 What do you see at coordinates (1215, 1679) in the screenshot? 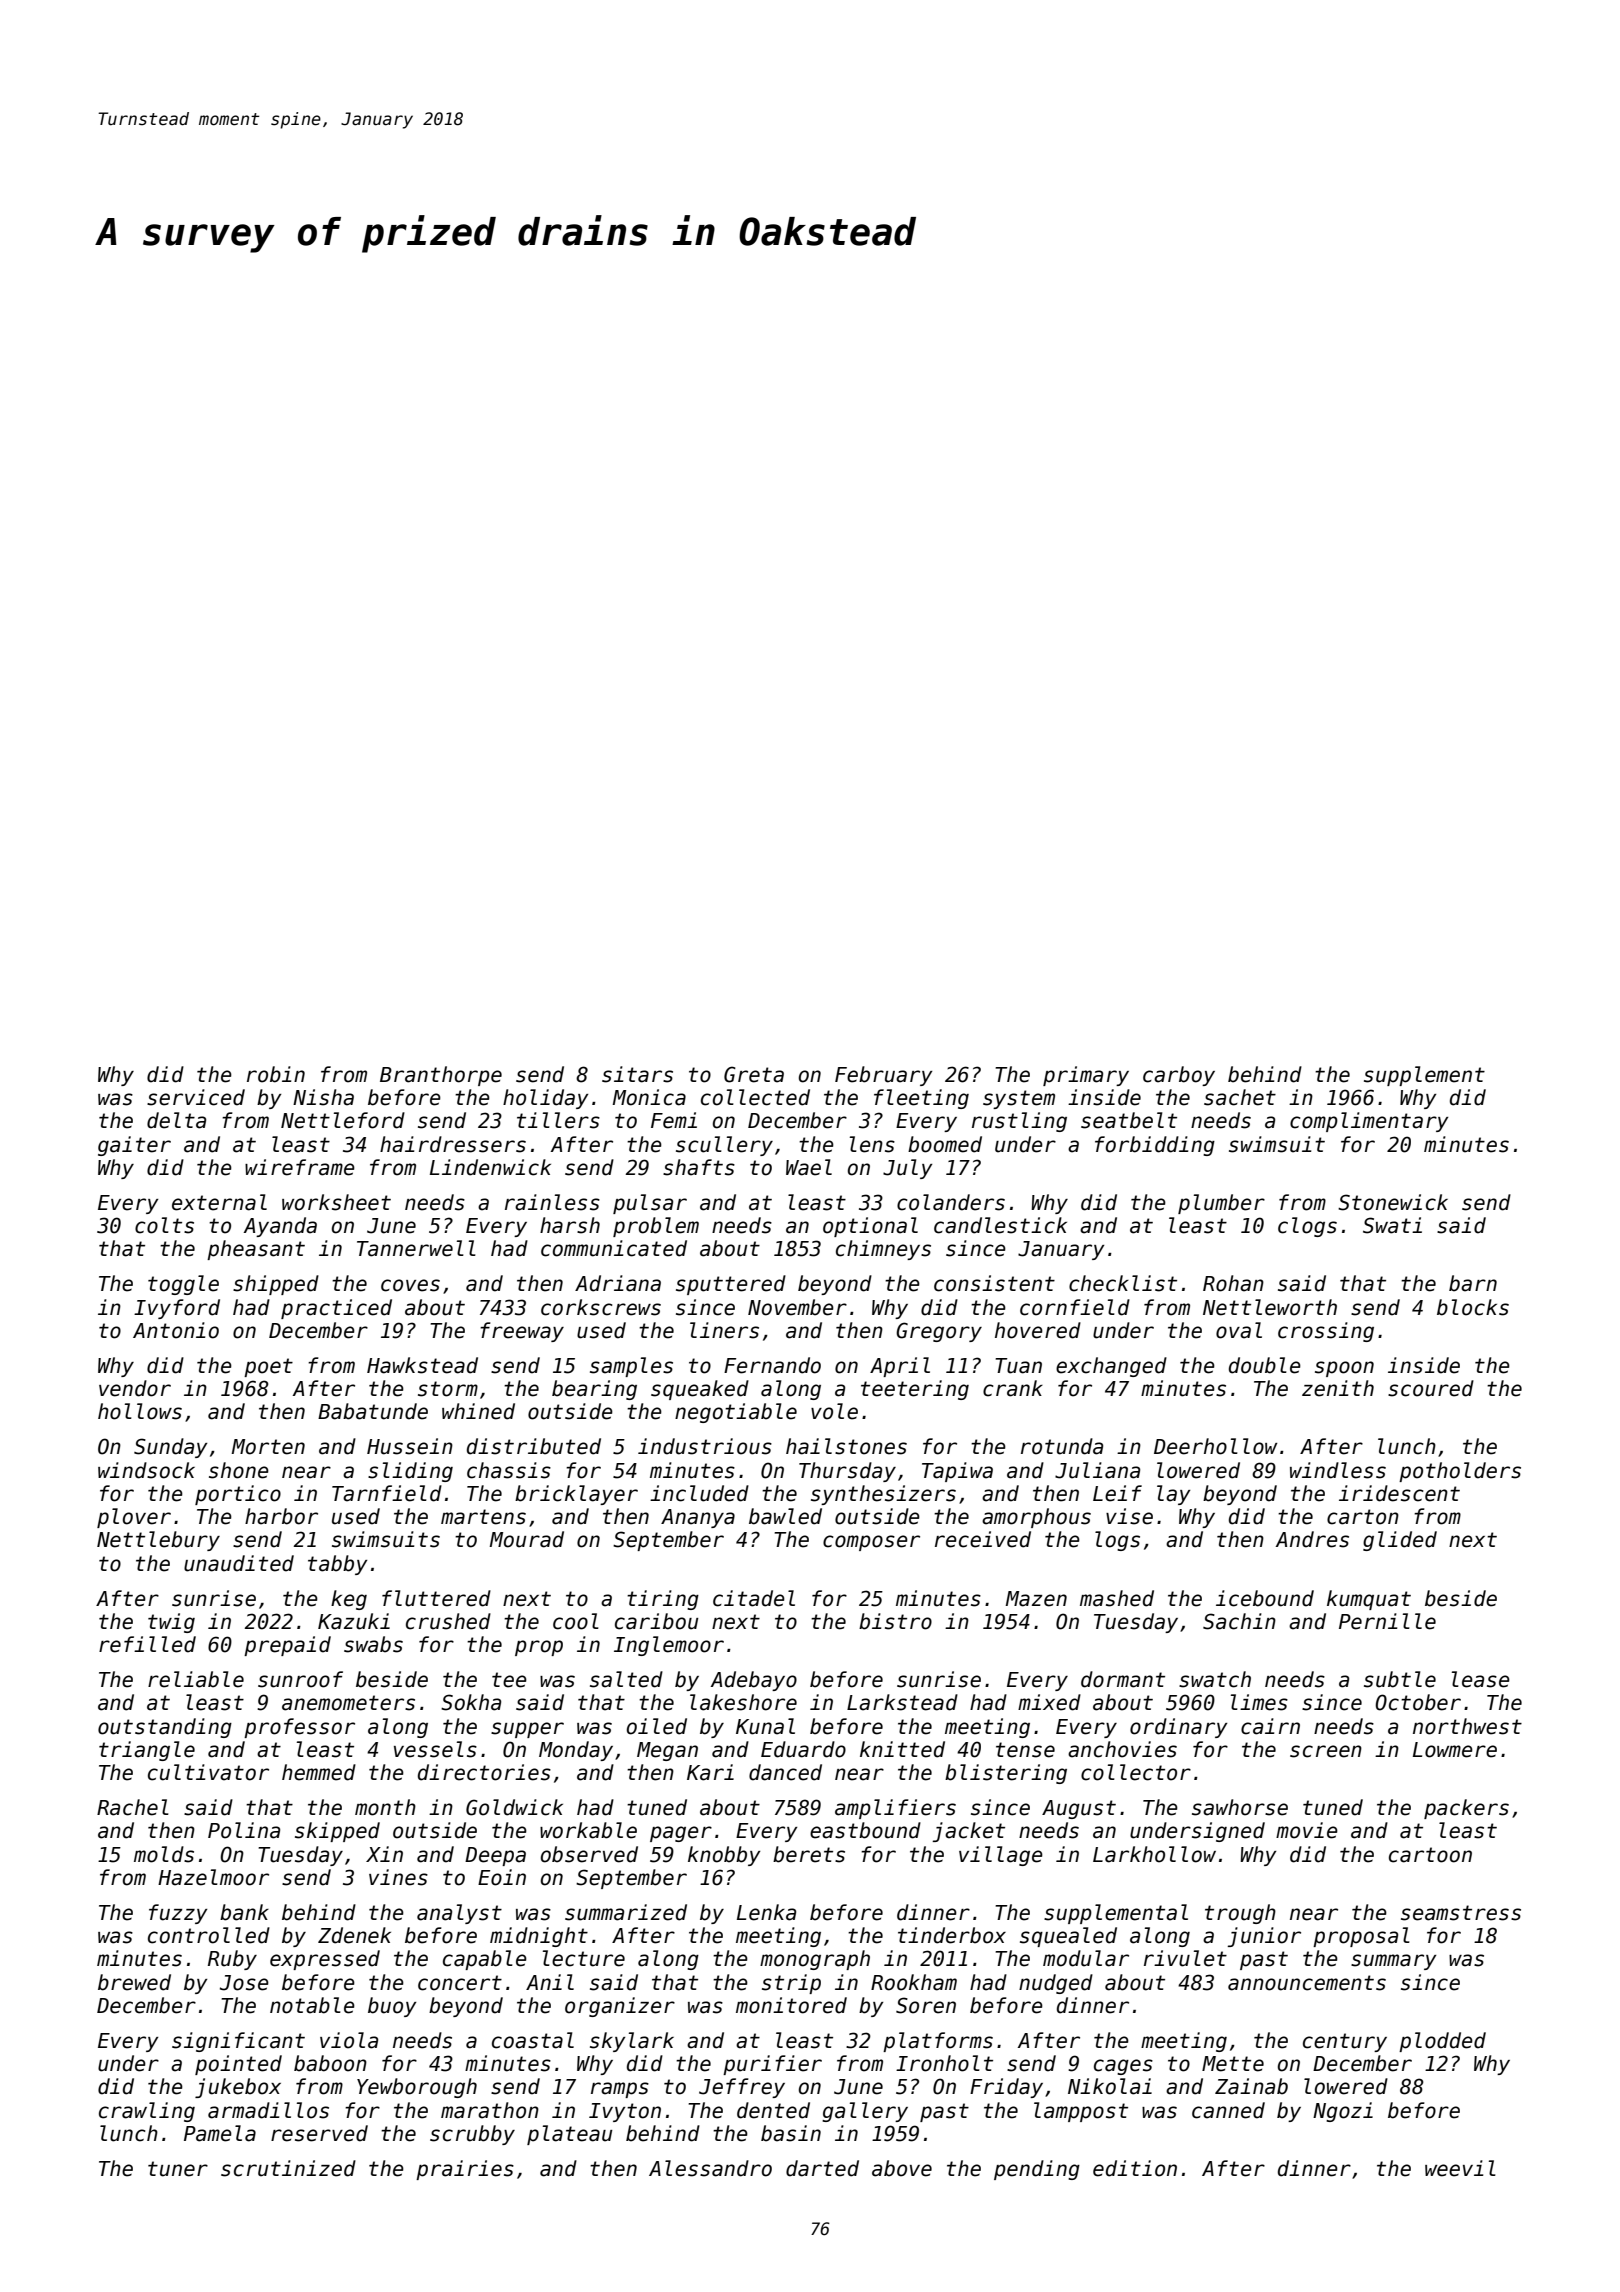
I see `swatch` at bounding box center [1215, 1679].
